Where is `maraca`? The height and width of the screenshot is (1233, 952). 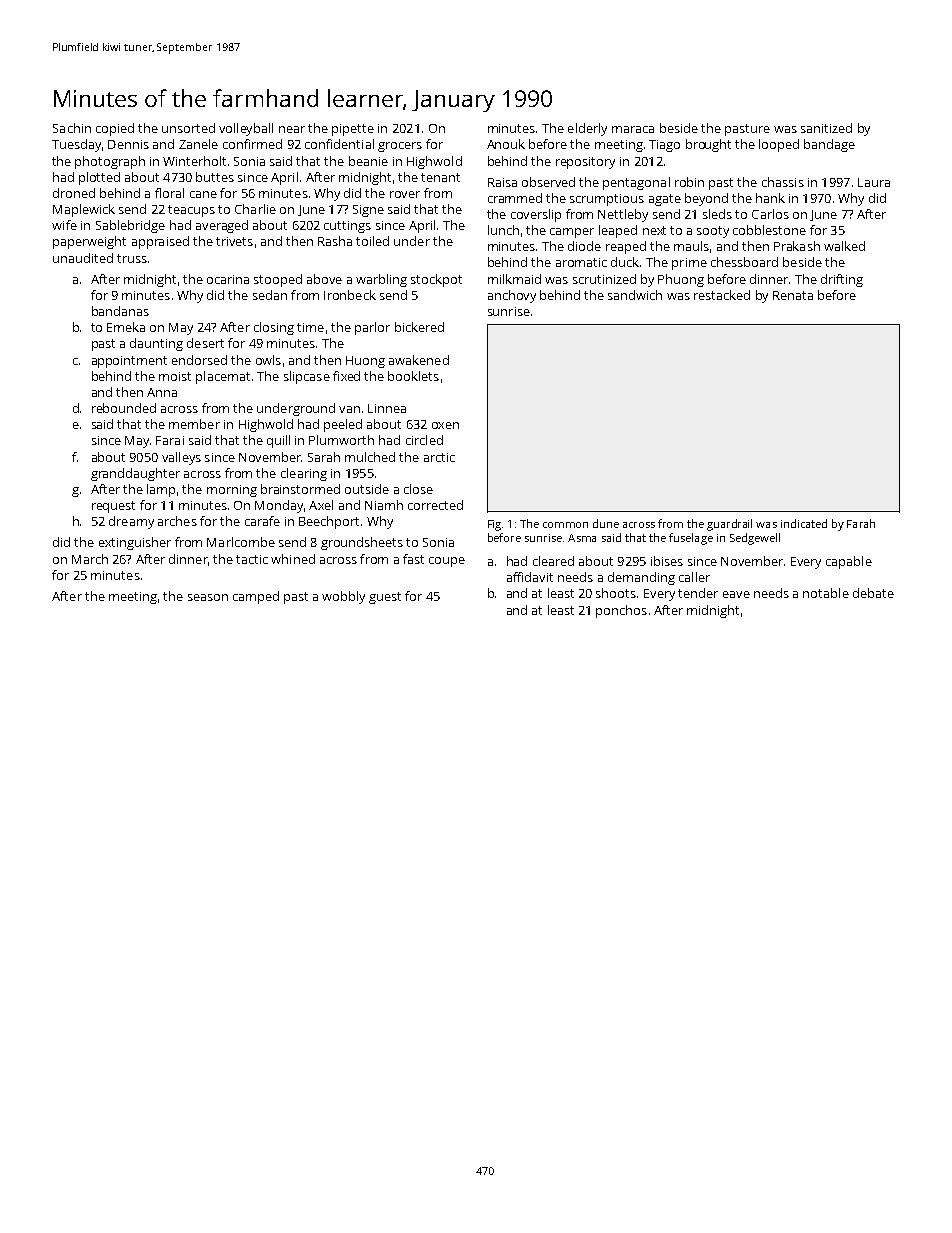
maraca is located at coordinates (633, 129).
